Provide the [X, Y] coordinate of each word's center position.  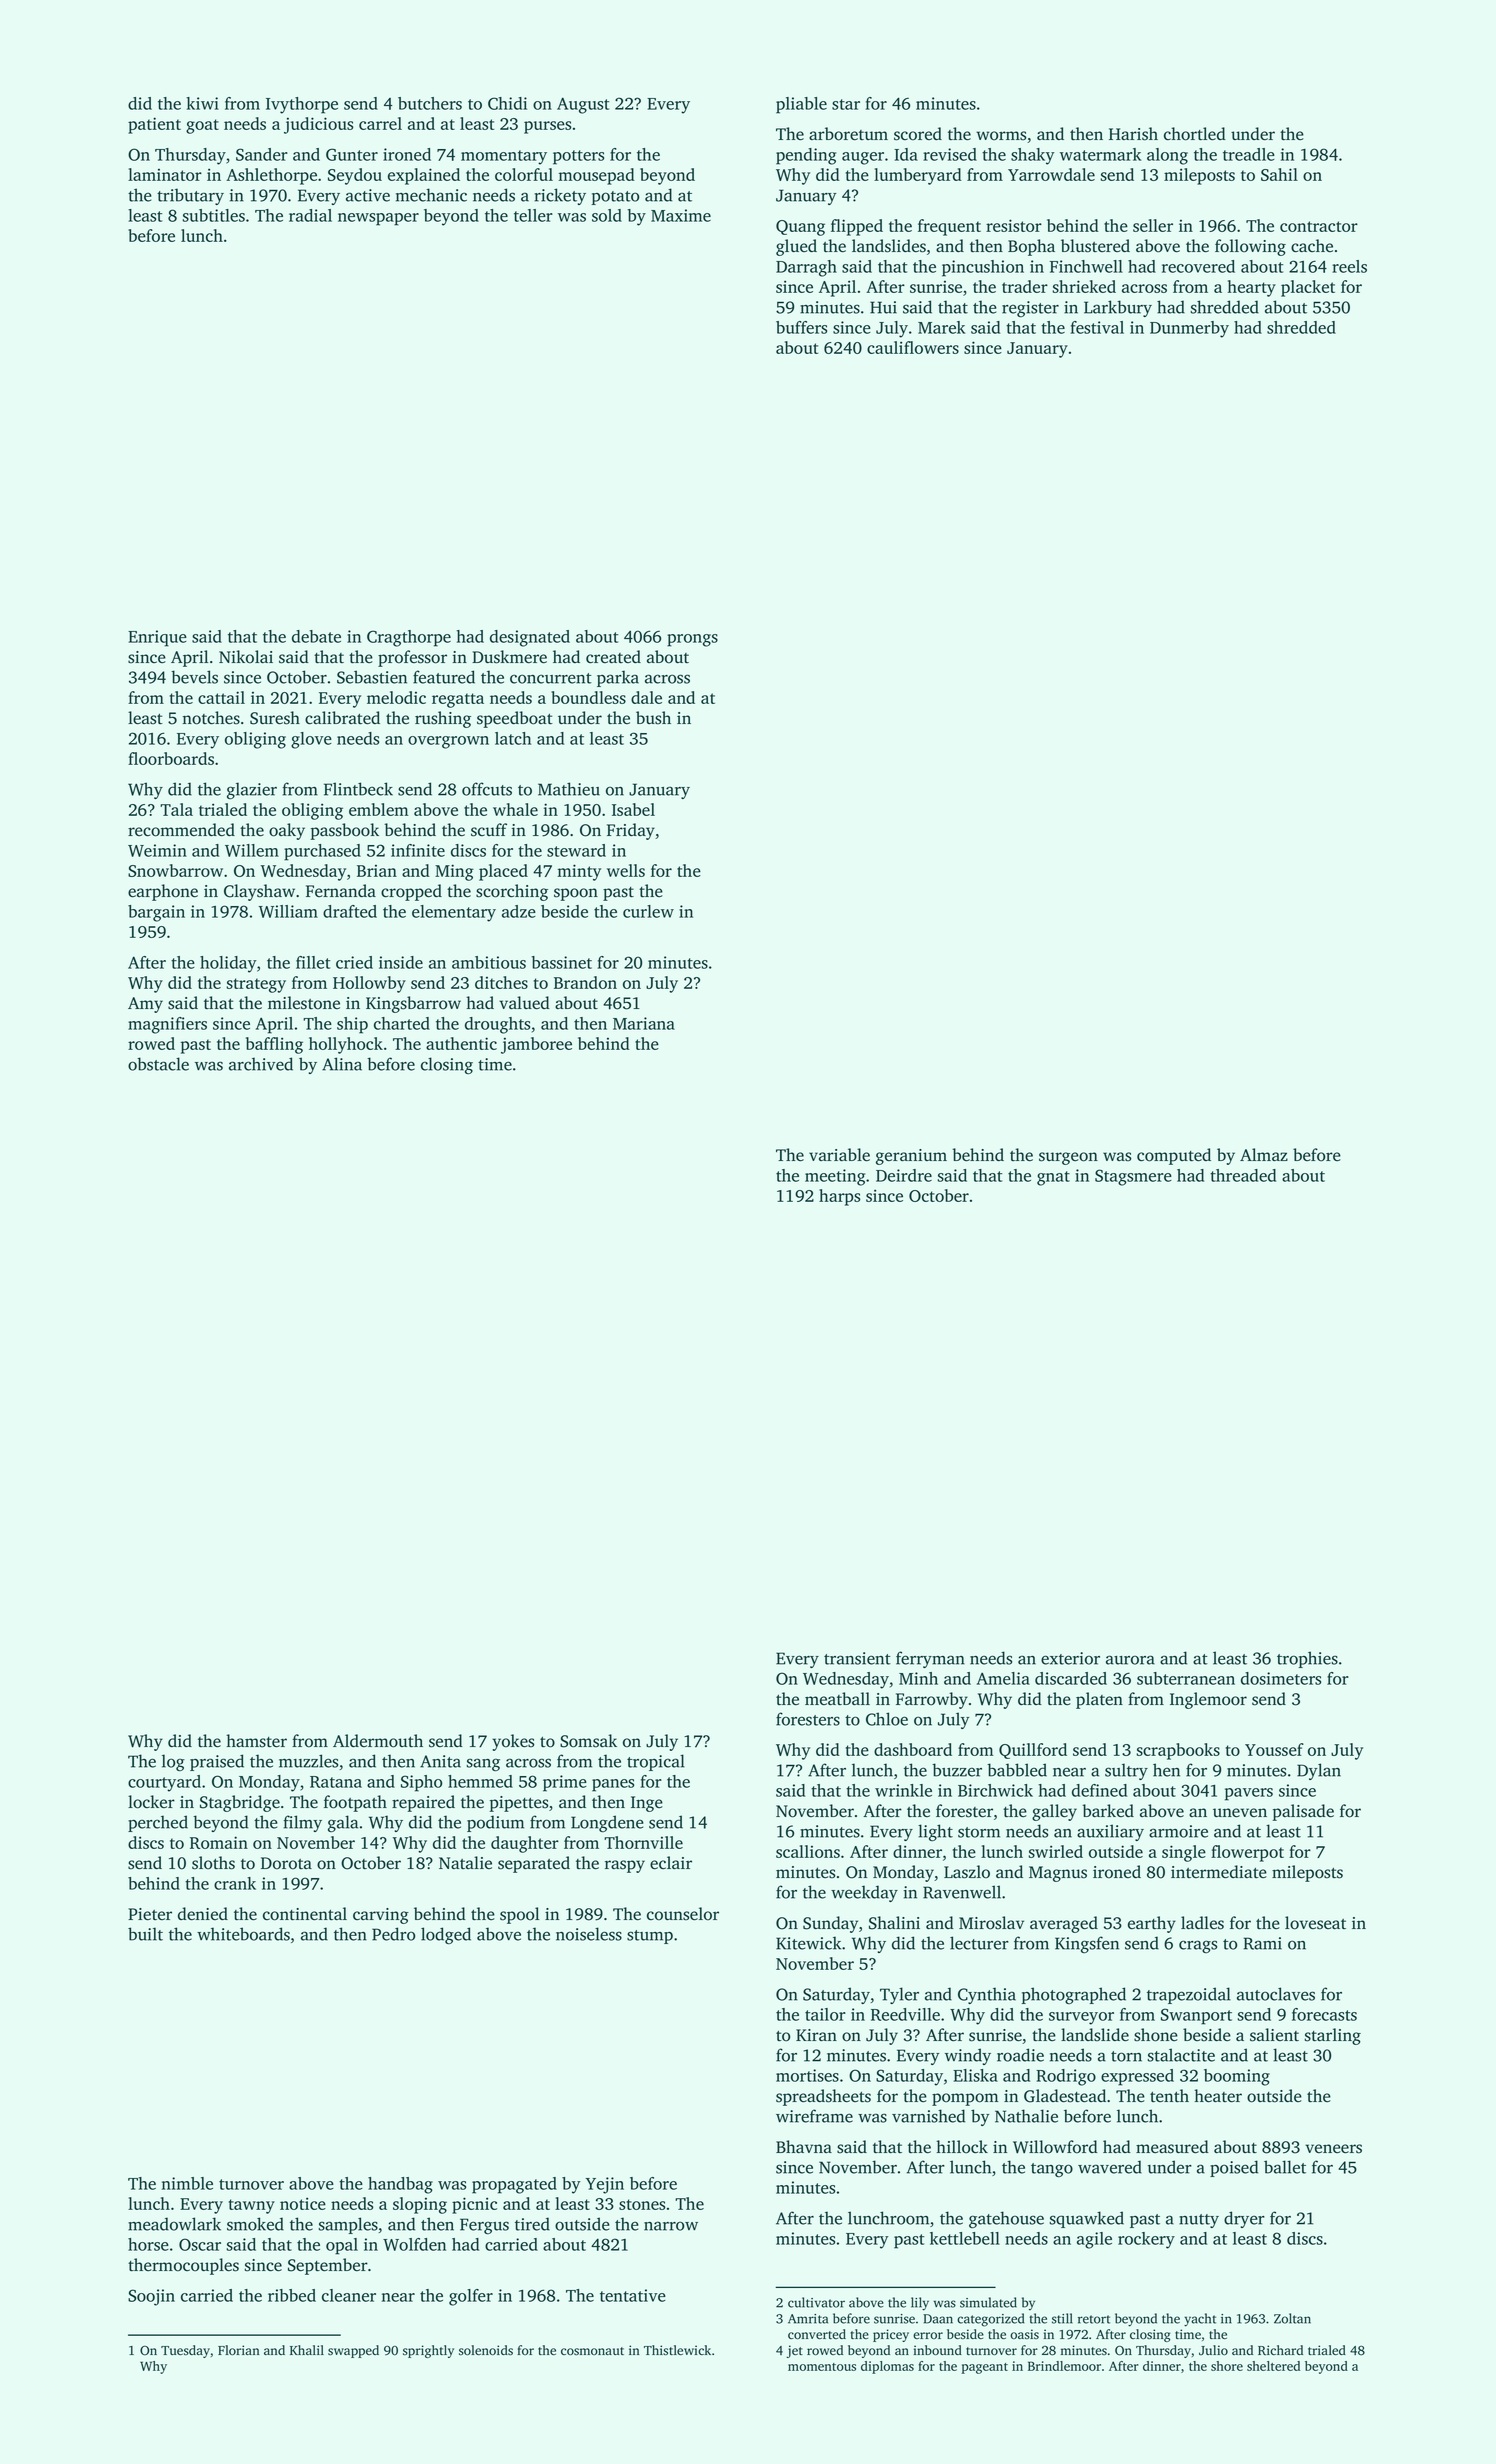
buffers [801, 327]
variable [839, 1155]
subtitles [214, 215]
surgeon [1068, 1158]
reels [1349, 266]
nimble [187, 2183]
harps [839, 1197]
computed [1174, 1156]
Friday [631, 831]
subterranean [1186, 1678]
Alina [342, 1064]
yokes [513, 1742]
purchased [322, 852]
